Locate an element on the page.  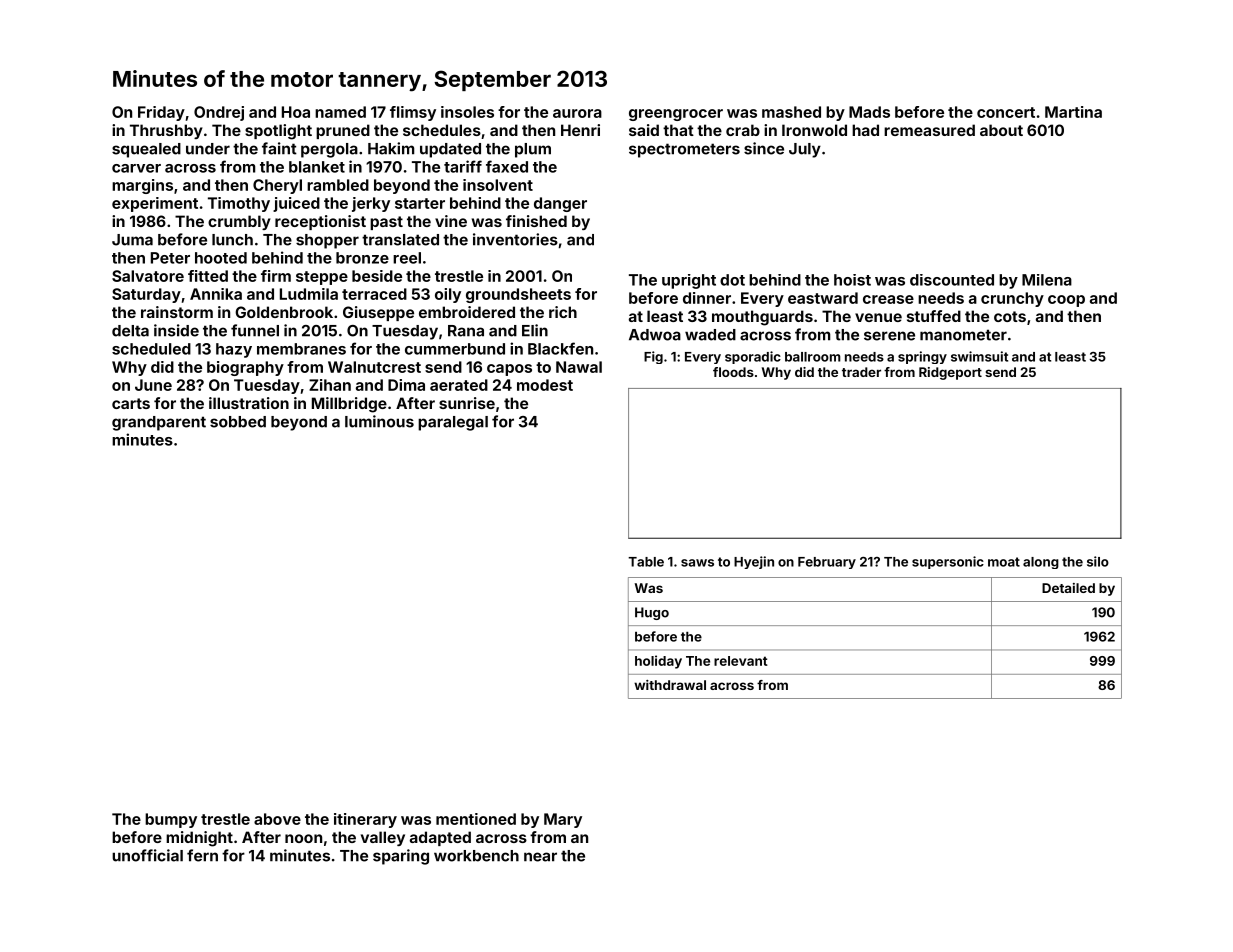
insoles is located at coordinates (467, 112).
